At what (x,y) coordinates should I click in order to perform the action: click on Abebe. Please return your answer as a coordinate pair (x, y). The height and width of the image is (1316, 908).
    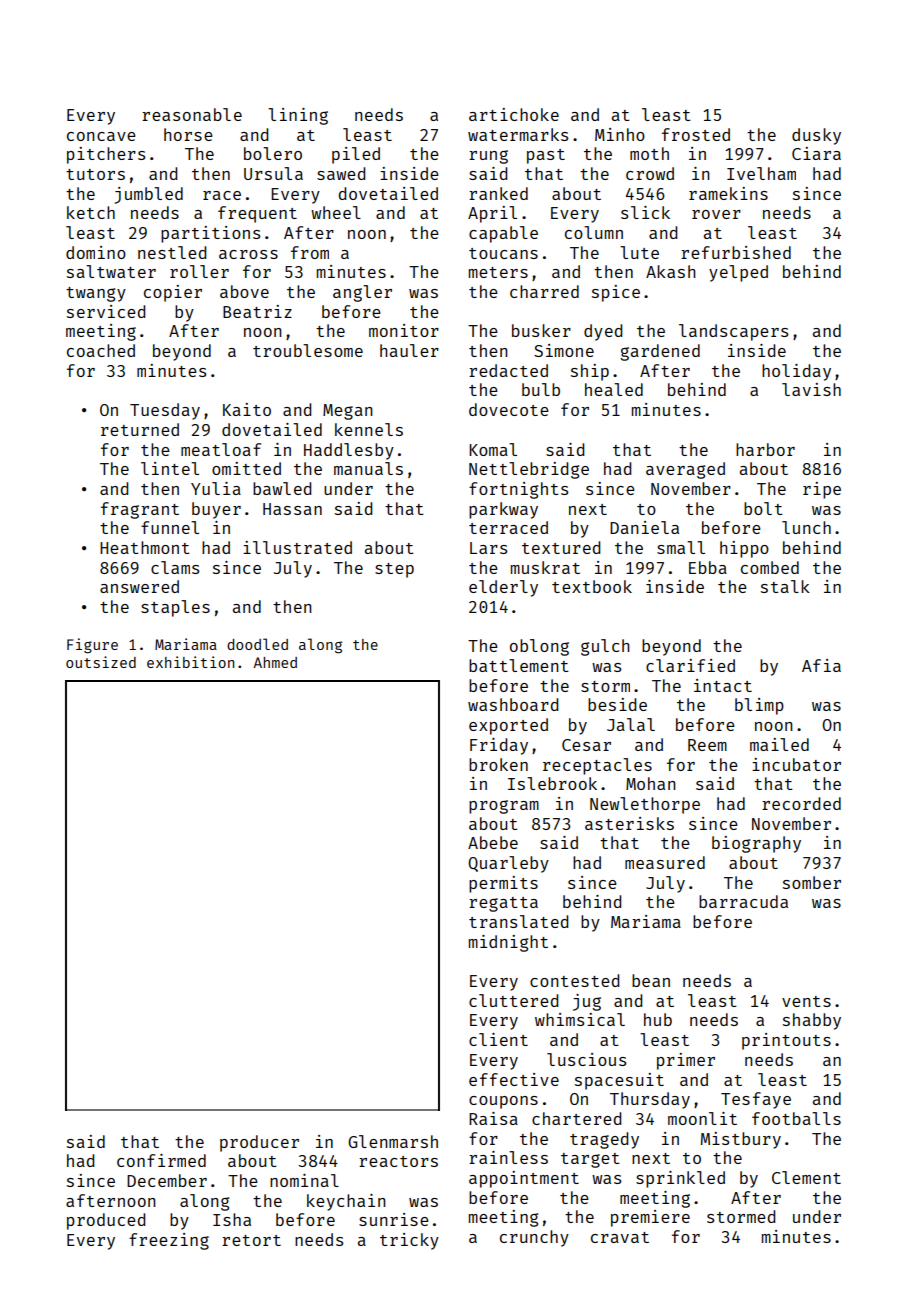
    Looking at the image, I should click on (493, 842).
